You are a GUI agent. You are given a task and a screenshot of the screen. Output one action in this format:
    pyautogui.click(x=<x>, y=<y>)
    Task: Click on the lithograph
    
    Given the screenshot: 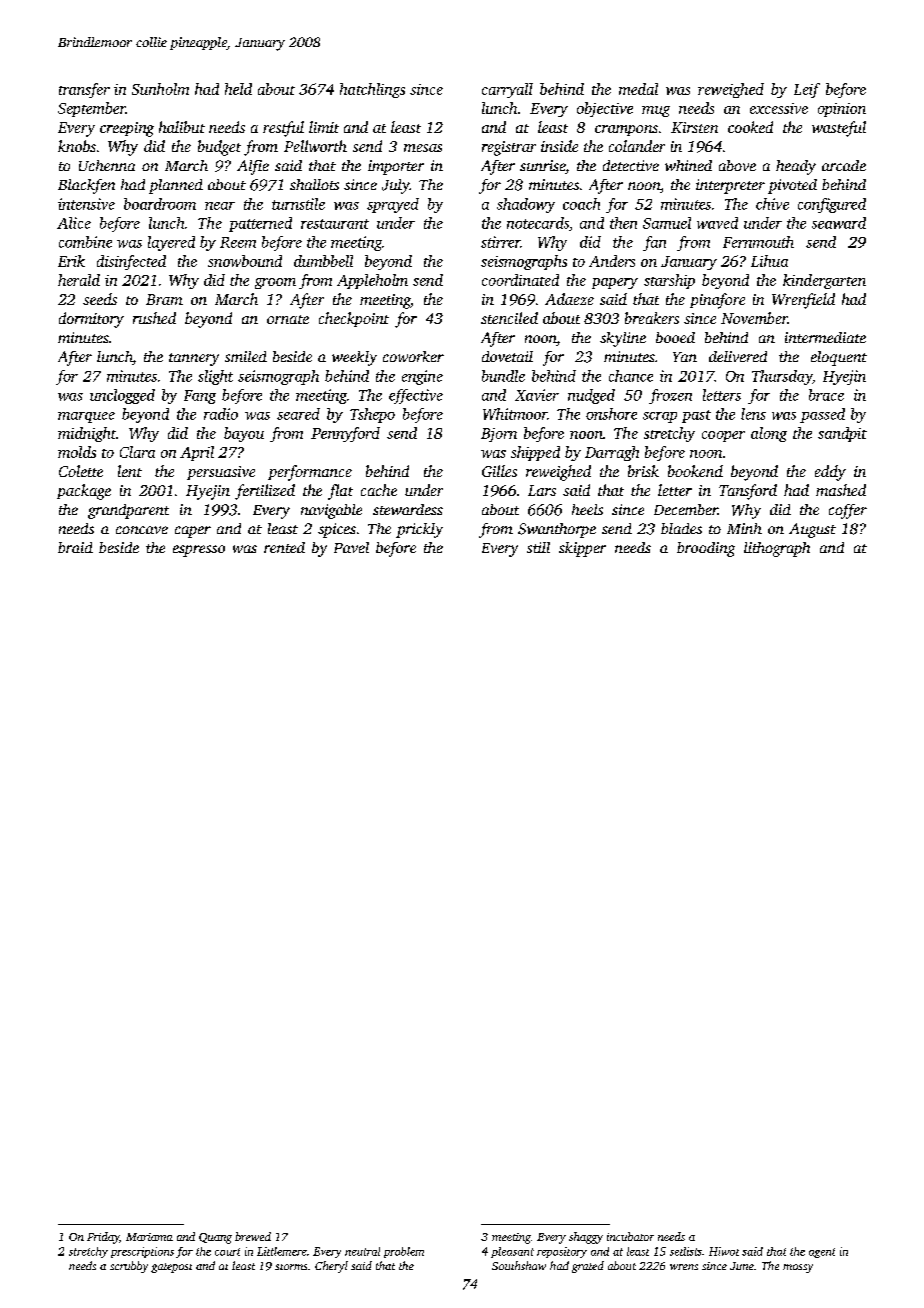 What is the action you would take?
    pyautogui.click(x=777, y=549)
